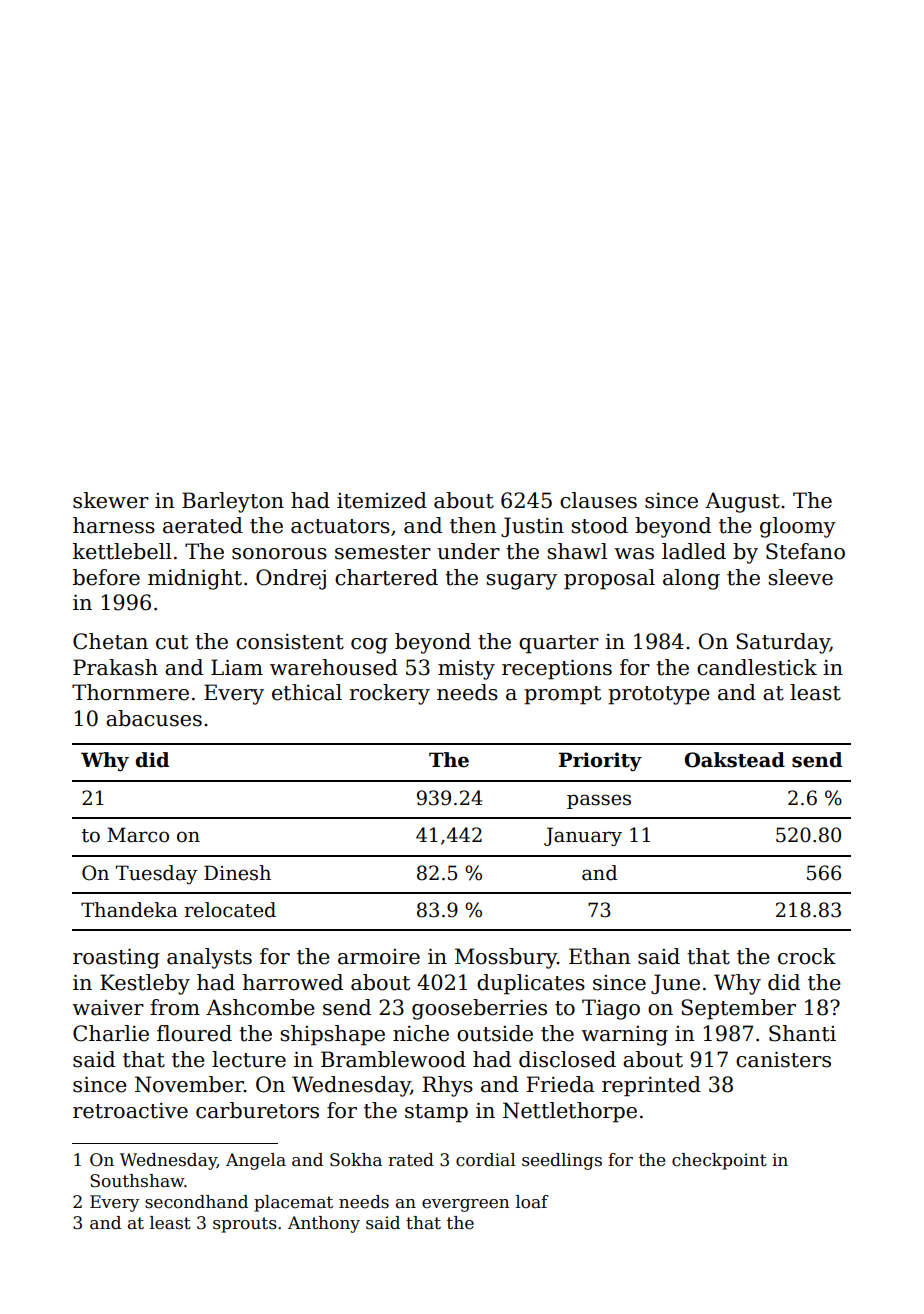  I want to click on Bramblewood, so click(393, 1059).
